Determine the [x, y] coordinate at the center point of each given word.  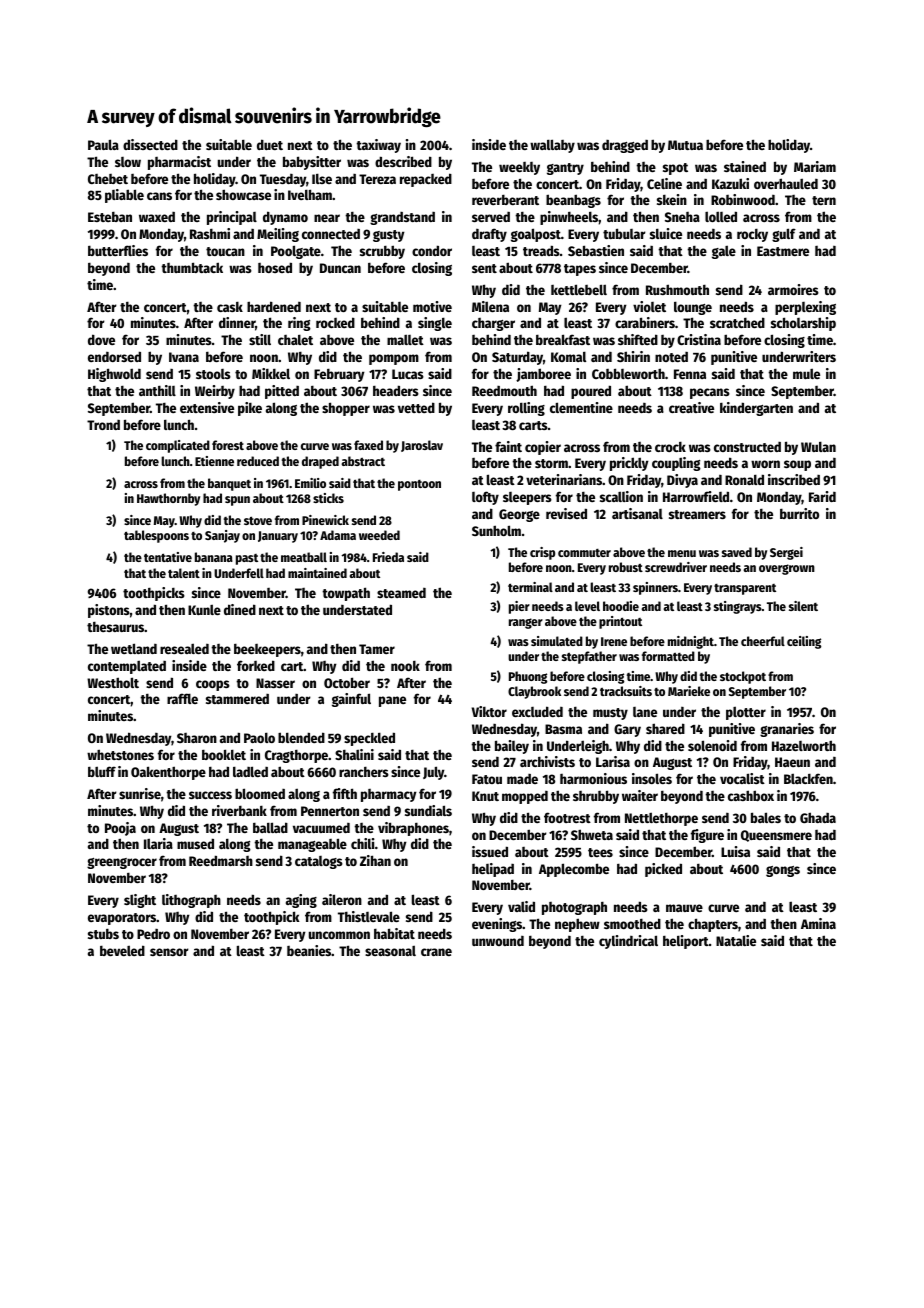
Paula [103, 144]
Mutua [685, 145]
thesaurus [116, 627]
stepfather [589, 657]
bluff [102, 771]
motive [432, 306]
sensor [169, 952]
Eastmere [783, 251]
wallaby [552, 146]
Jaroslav [422, 446]
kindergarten [756, 409]
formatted [668, 656]
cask [230, 307]
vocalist [742, 778]
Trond [103, 425]
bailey [512, 747]
